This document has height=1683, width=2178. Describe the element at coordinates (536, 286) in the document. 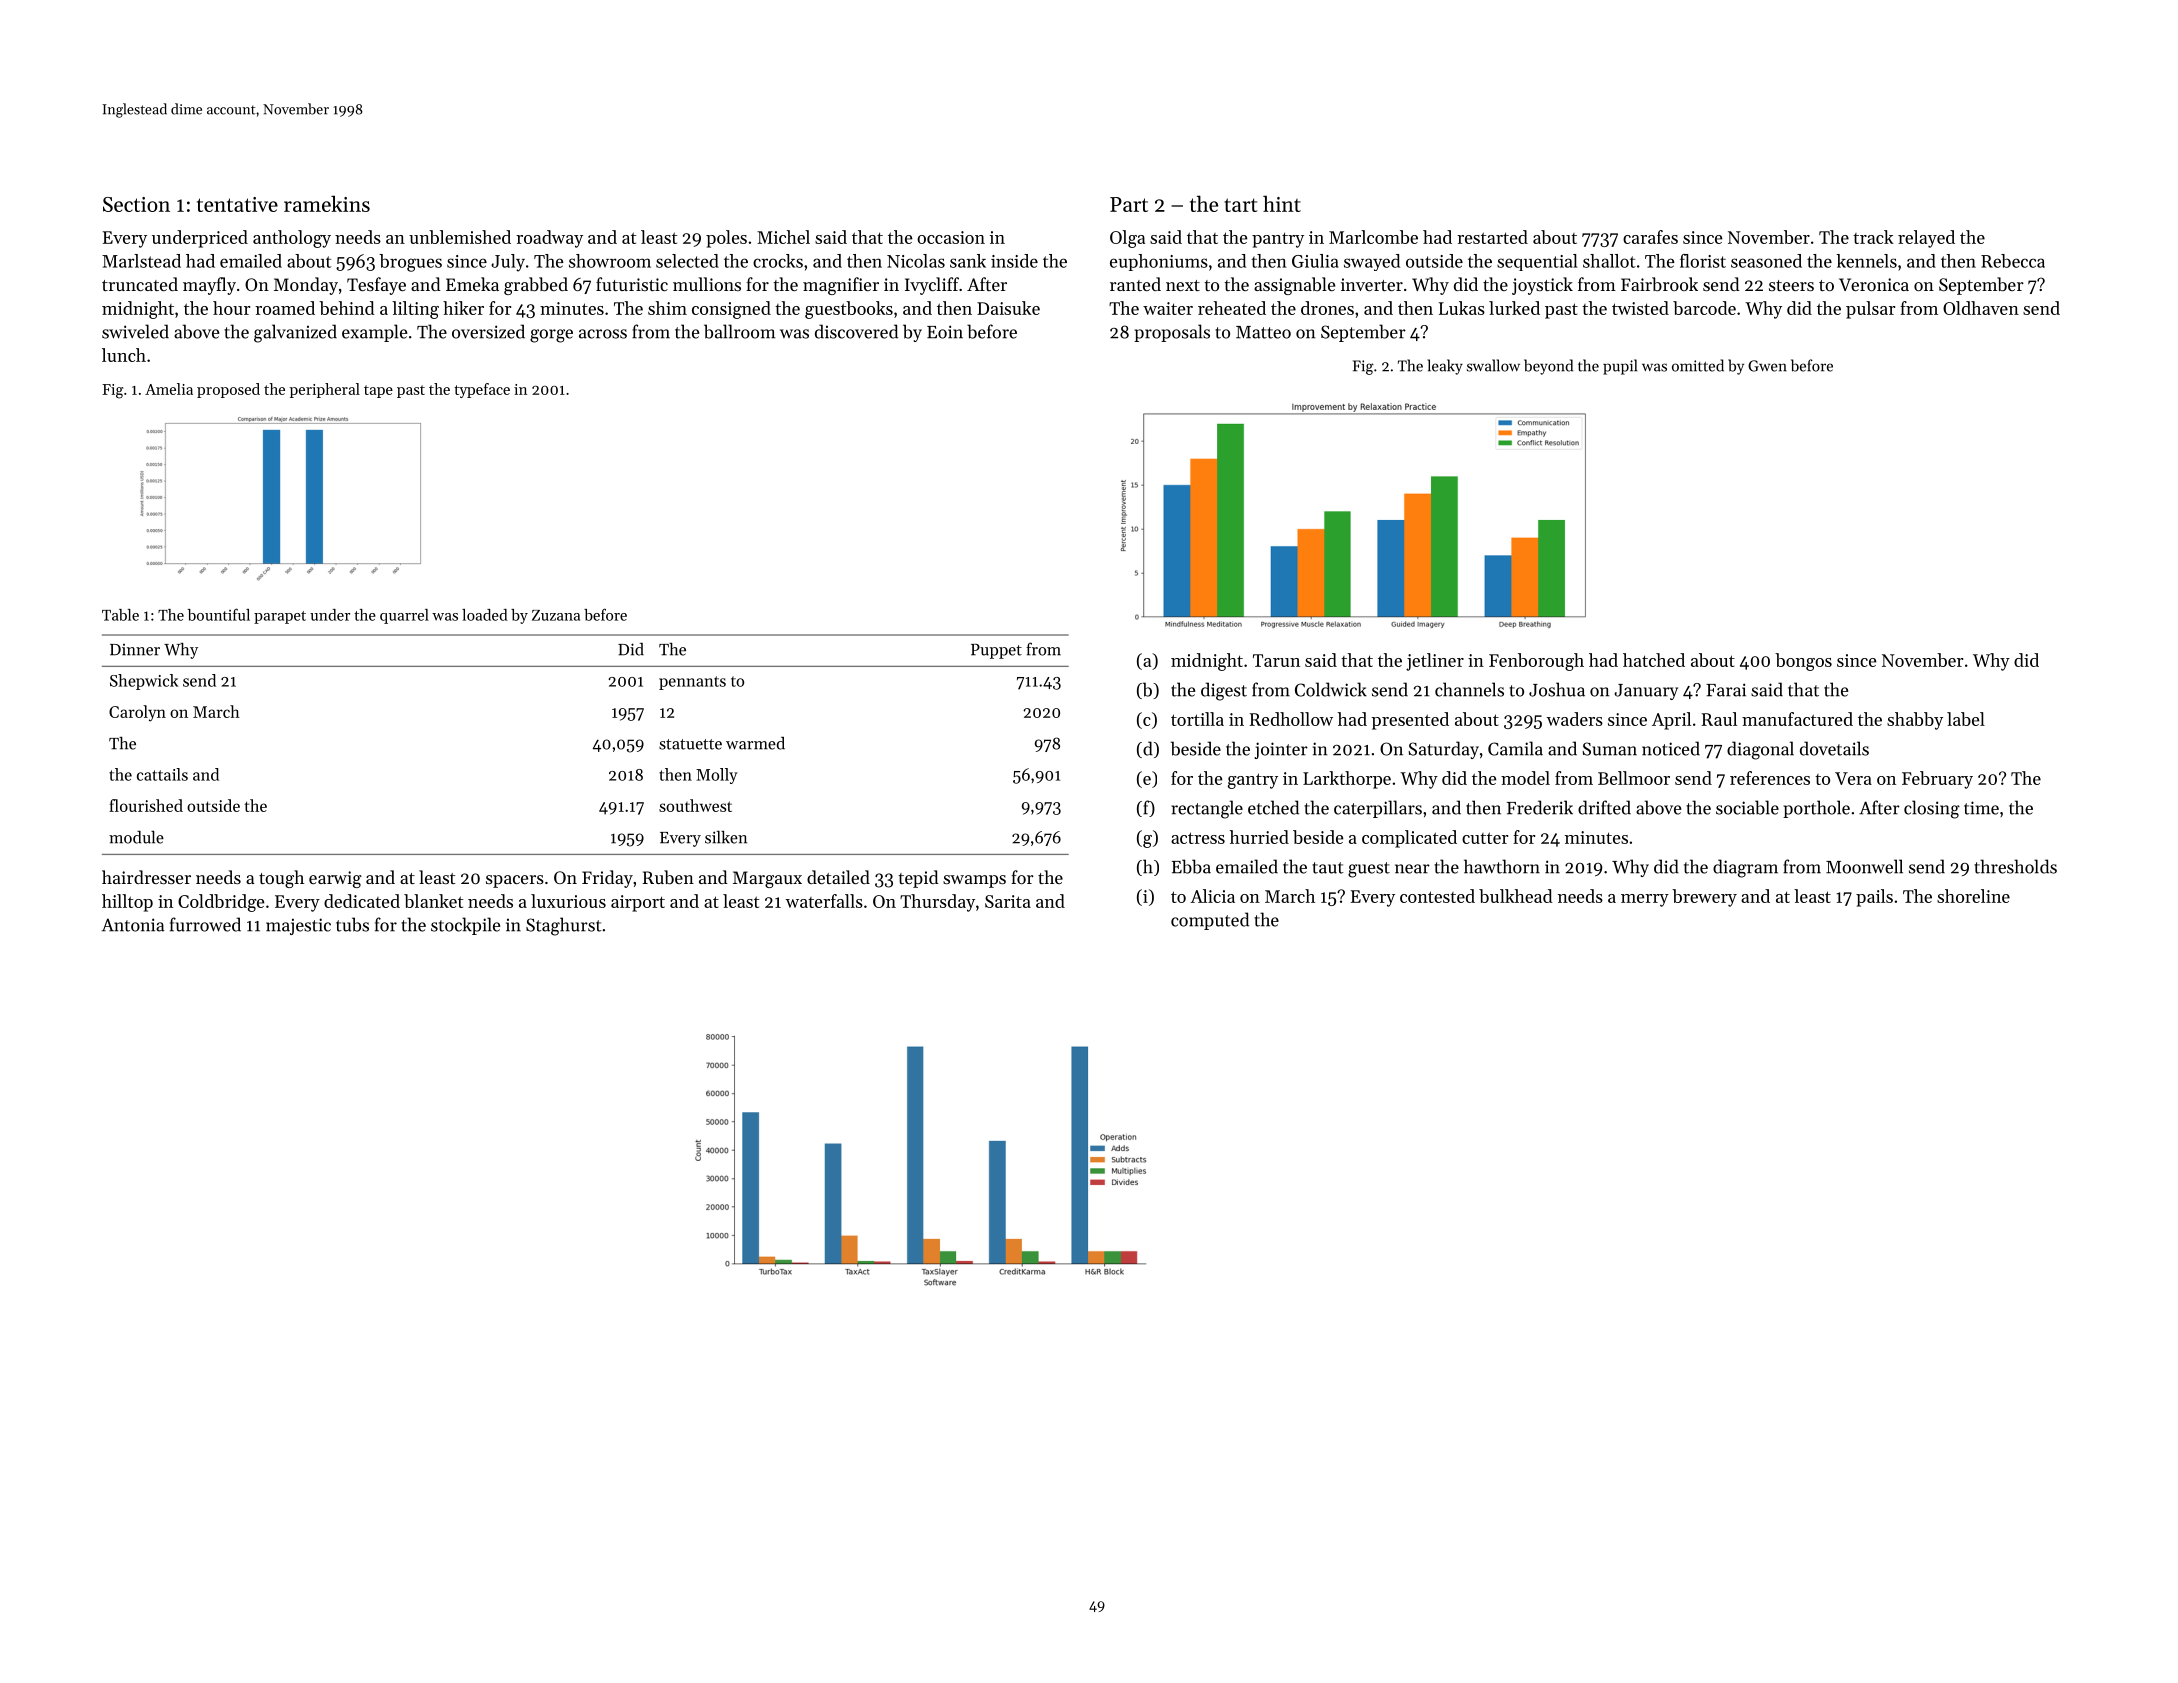

I see `grabbed` at that location.
